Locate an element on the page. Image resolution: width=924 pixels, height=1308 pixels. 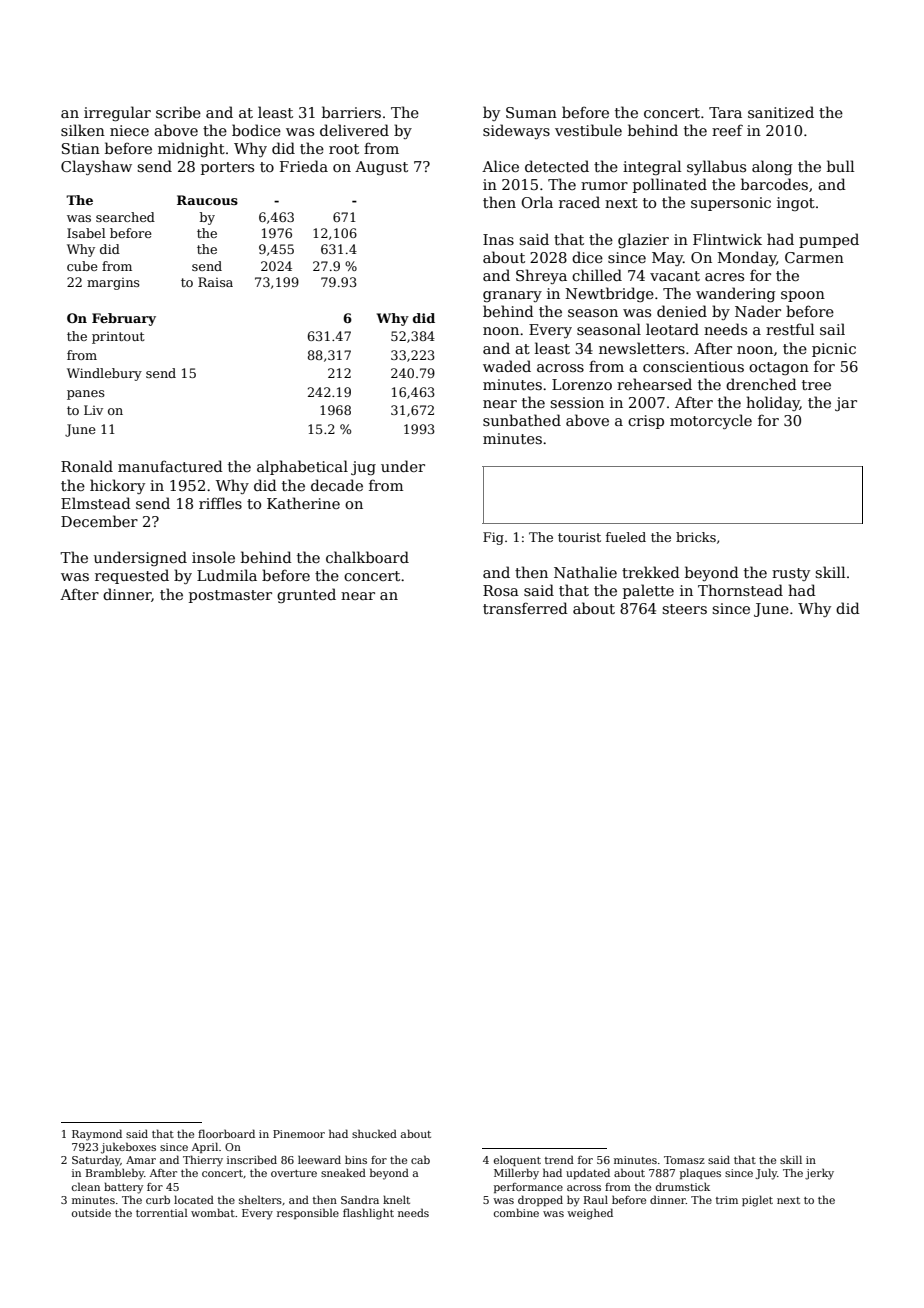
spoon is located at coordinates (803, 296).
